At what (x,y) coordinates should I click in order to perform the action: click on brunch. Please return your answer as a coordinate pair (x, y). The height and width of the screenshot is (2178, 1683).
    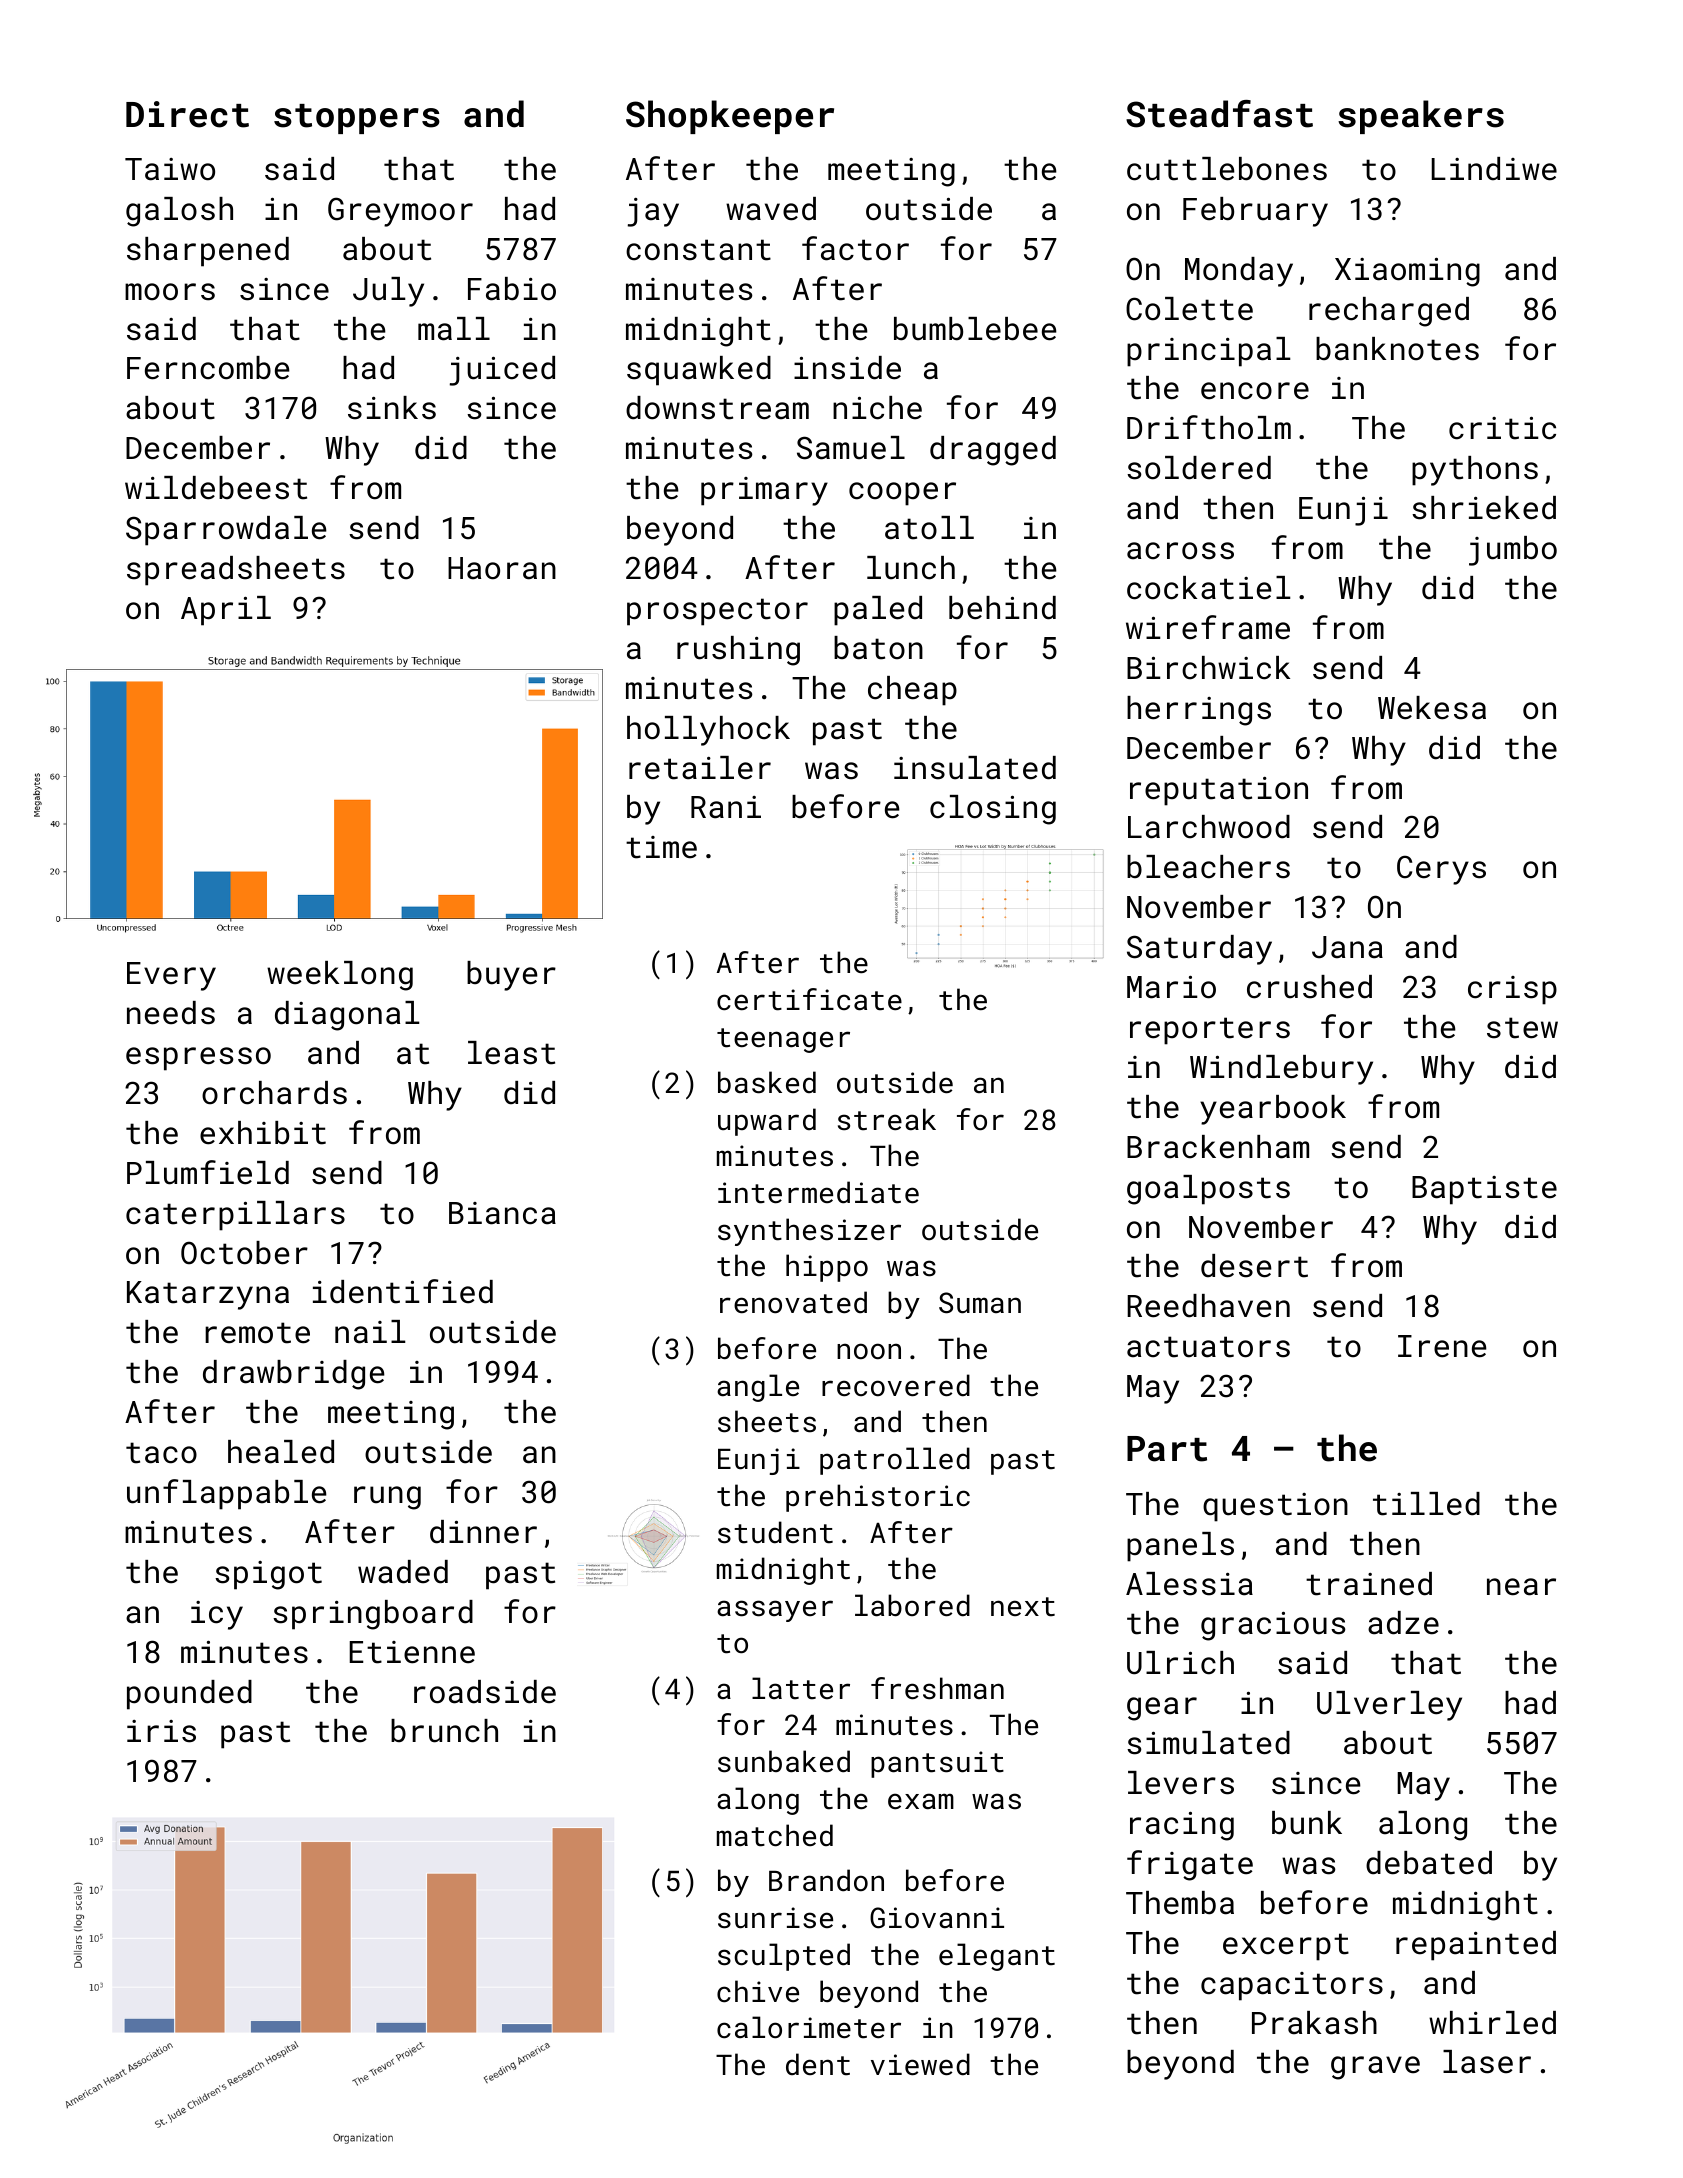
    Looking at the image, I should click on (444, 1731).
